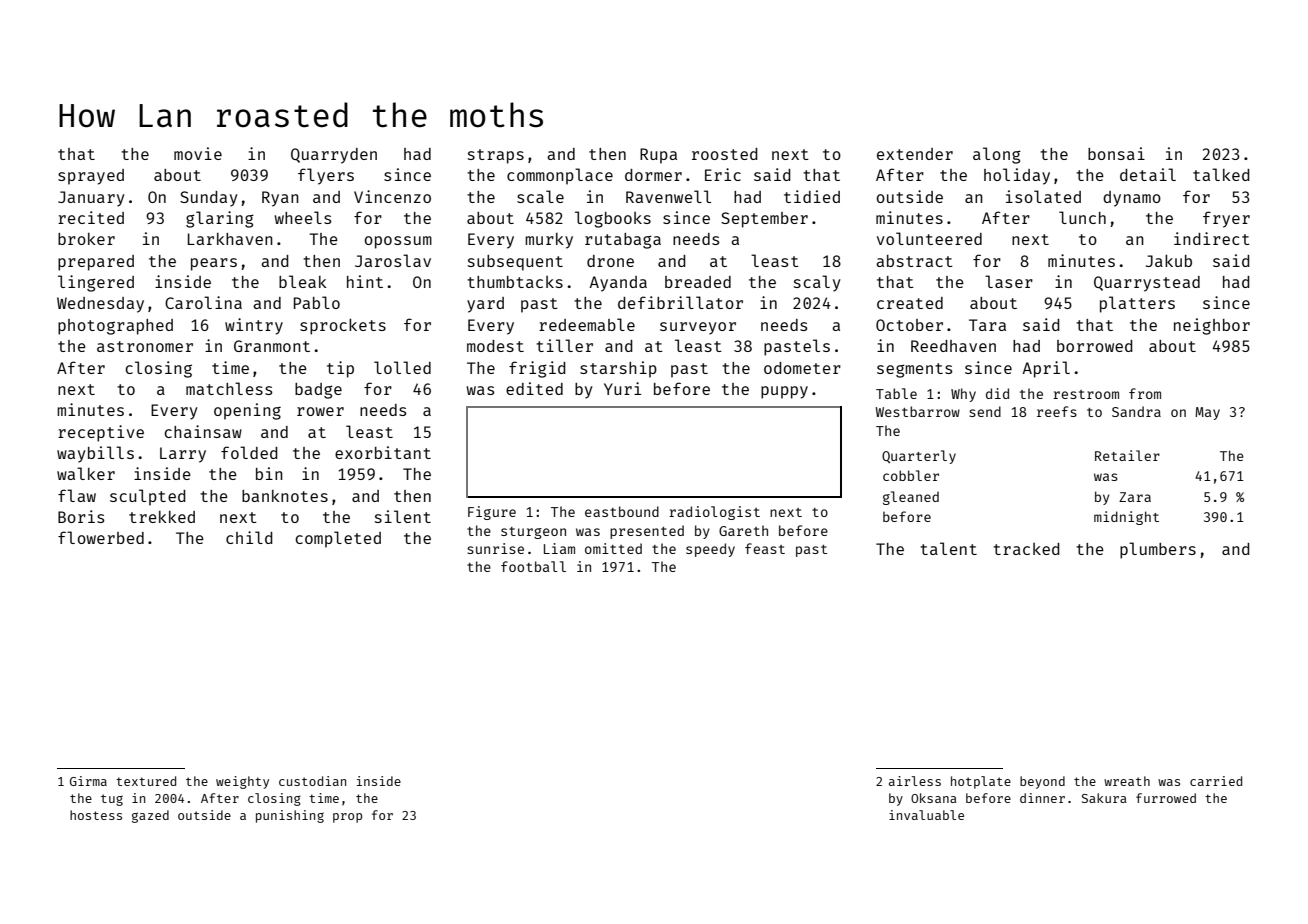  I want to click on radiologist, so click(714, 513).
